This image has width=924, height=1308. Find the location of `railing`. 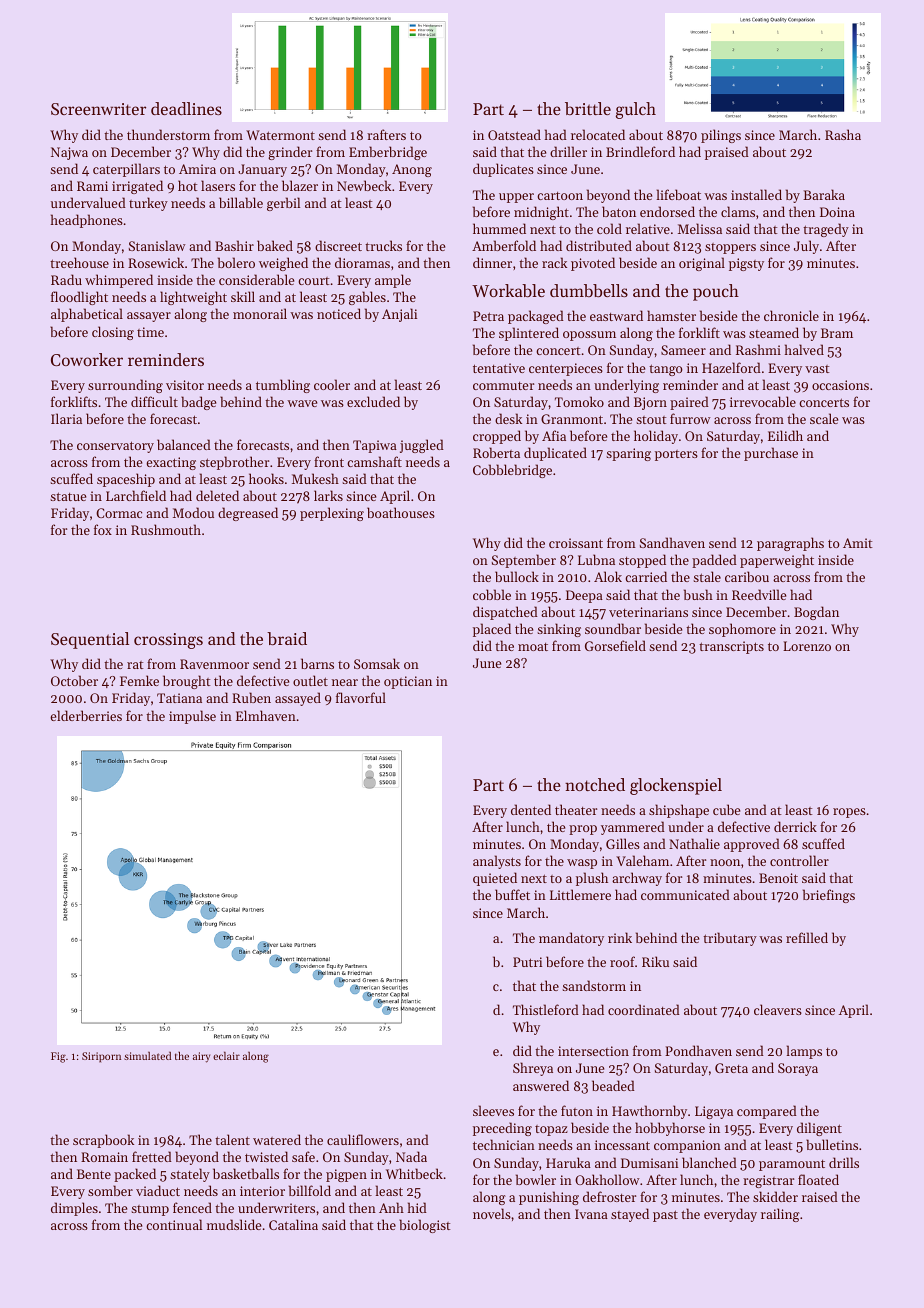

railing is located at coordinates (780, 1215).
